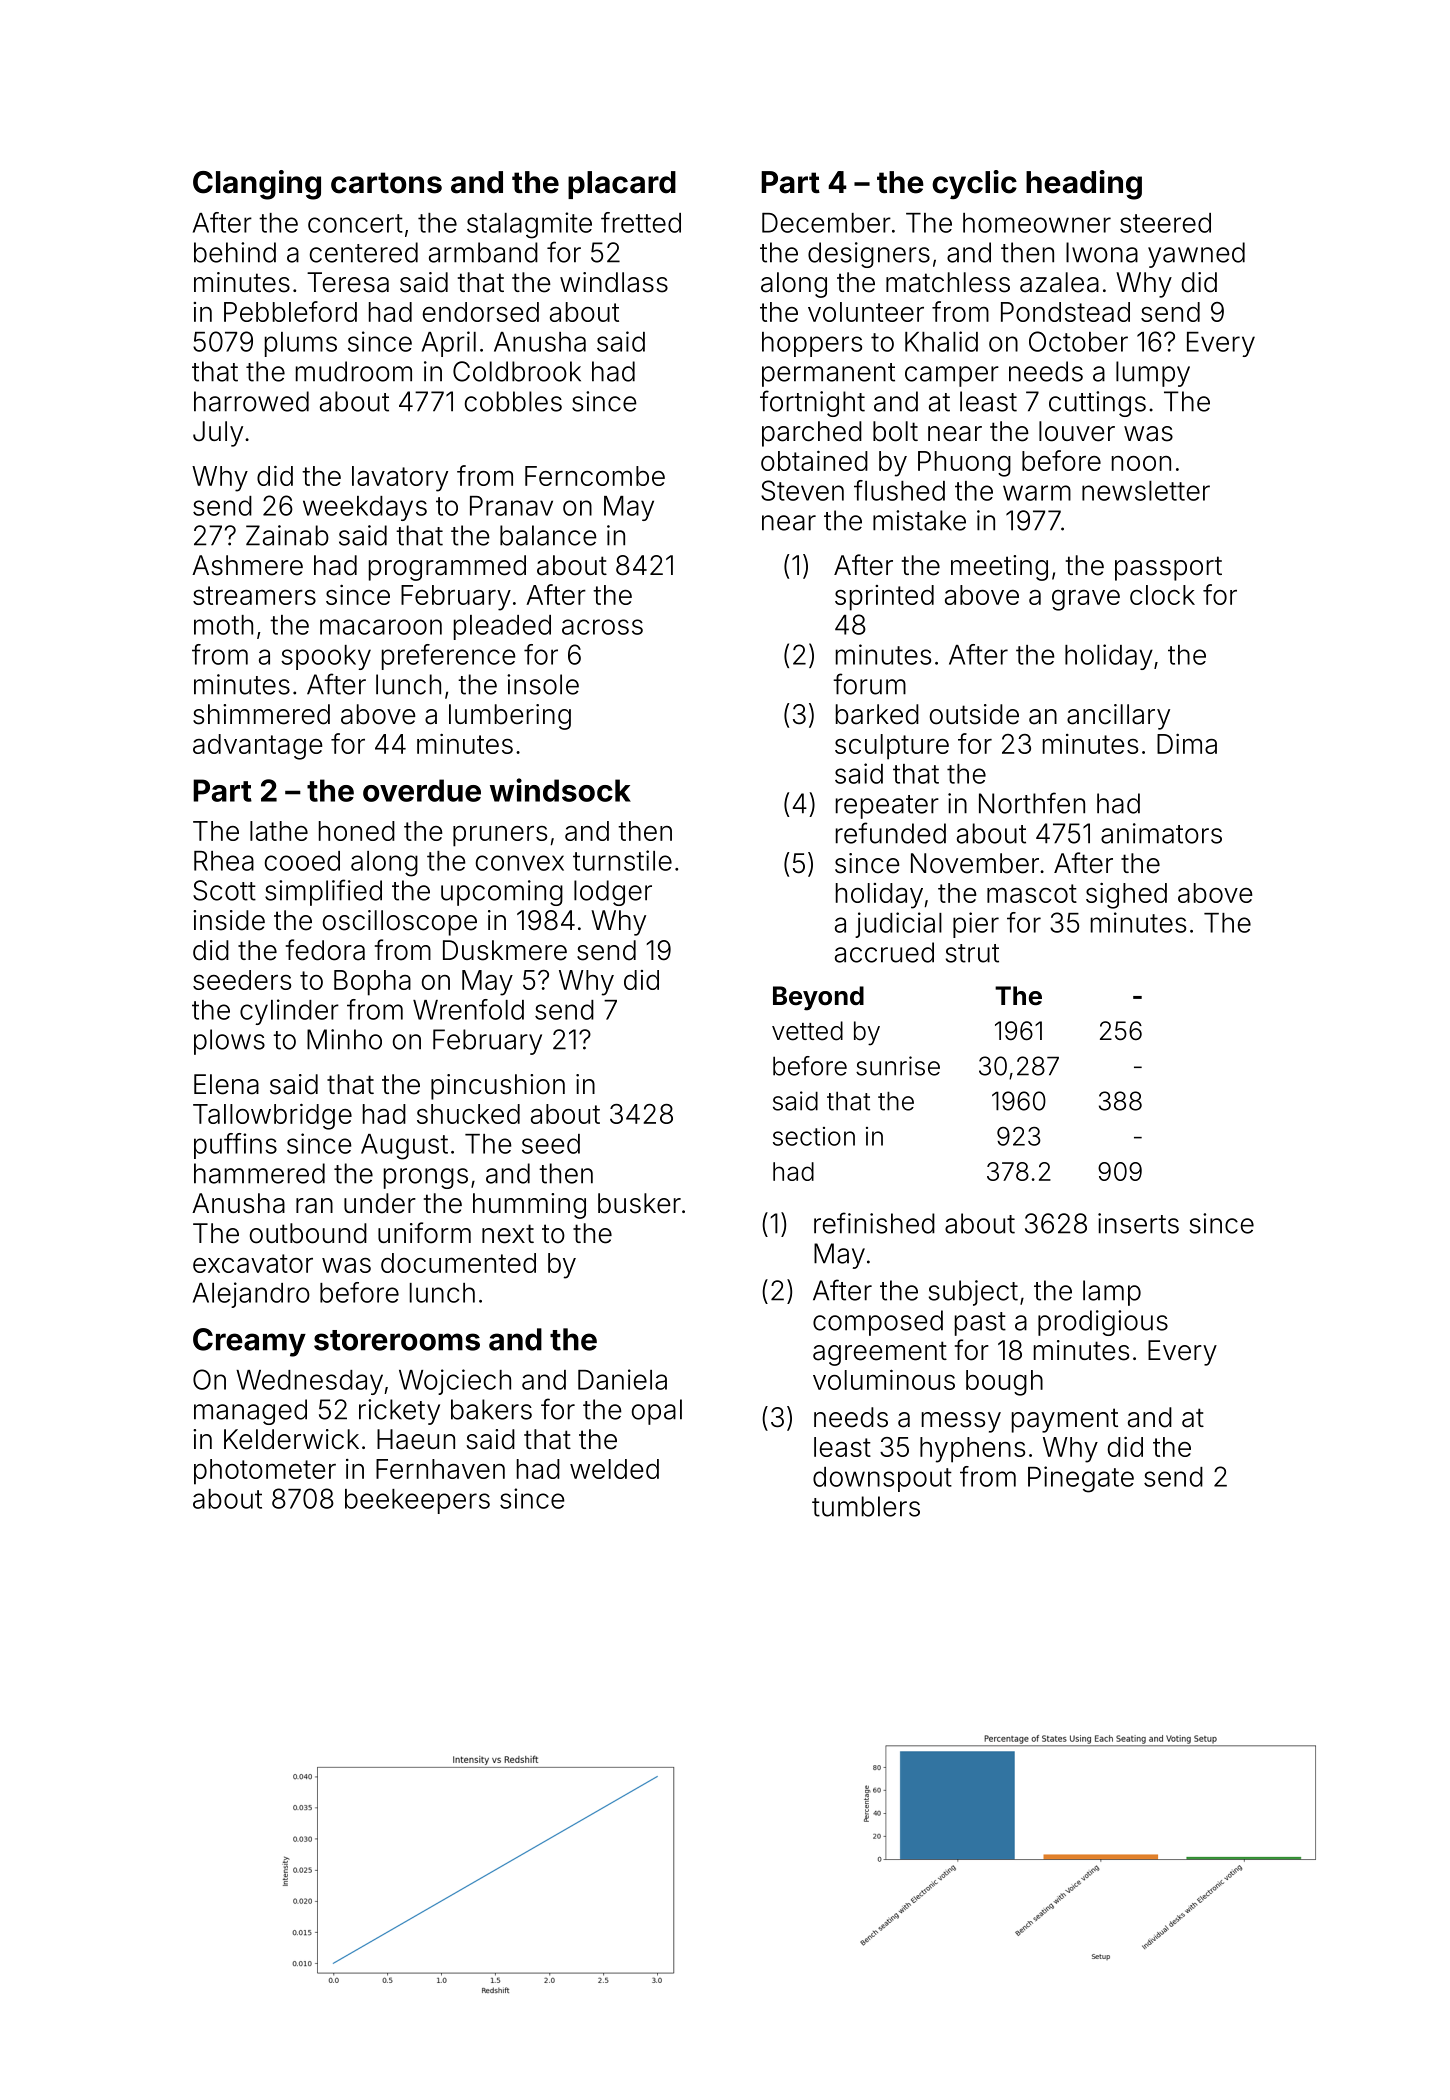 The image size is (1450, 2100). What do you see at coordinates (308, 1233) in the page?
I see `outbound` at bounding box center [308, 1233].
